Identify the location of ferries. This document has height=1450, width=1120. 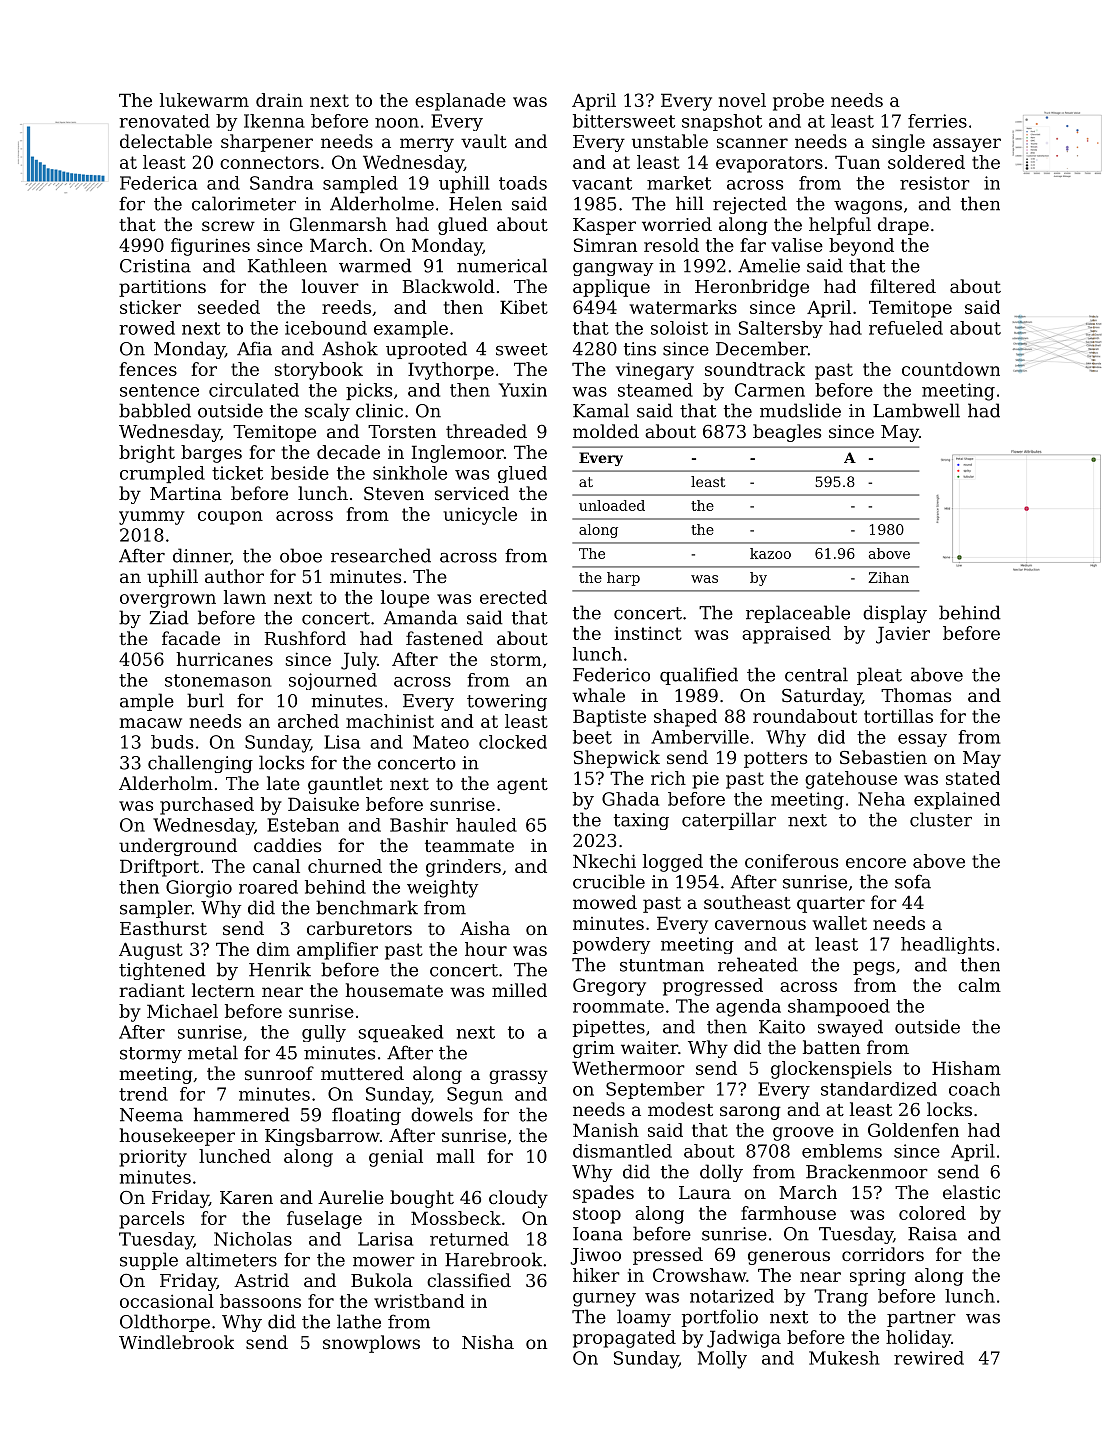
(937, 121).
